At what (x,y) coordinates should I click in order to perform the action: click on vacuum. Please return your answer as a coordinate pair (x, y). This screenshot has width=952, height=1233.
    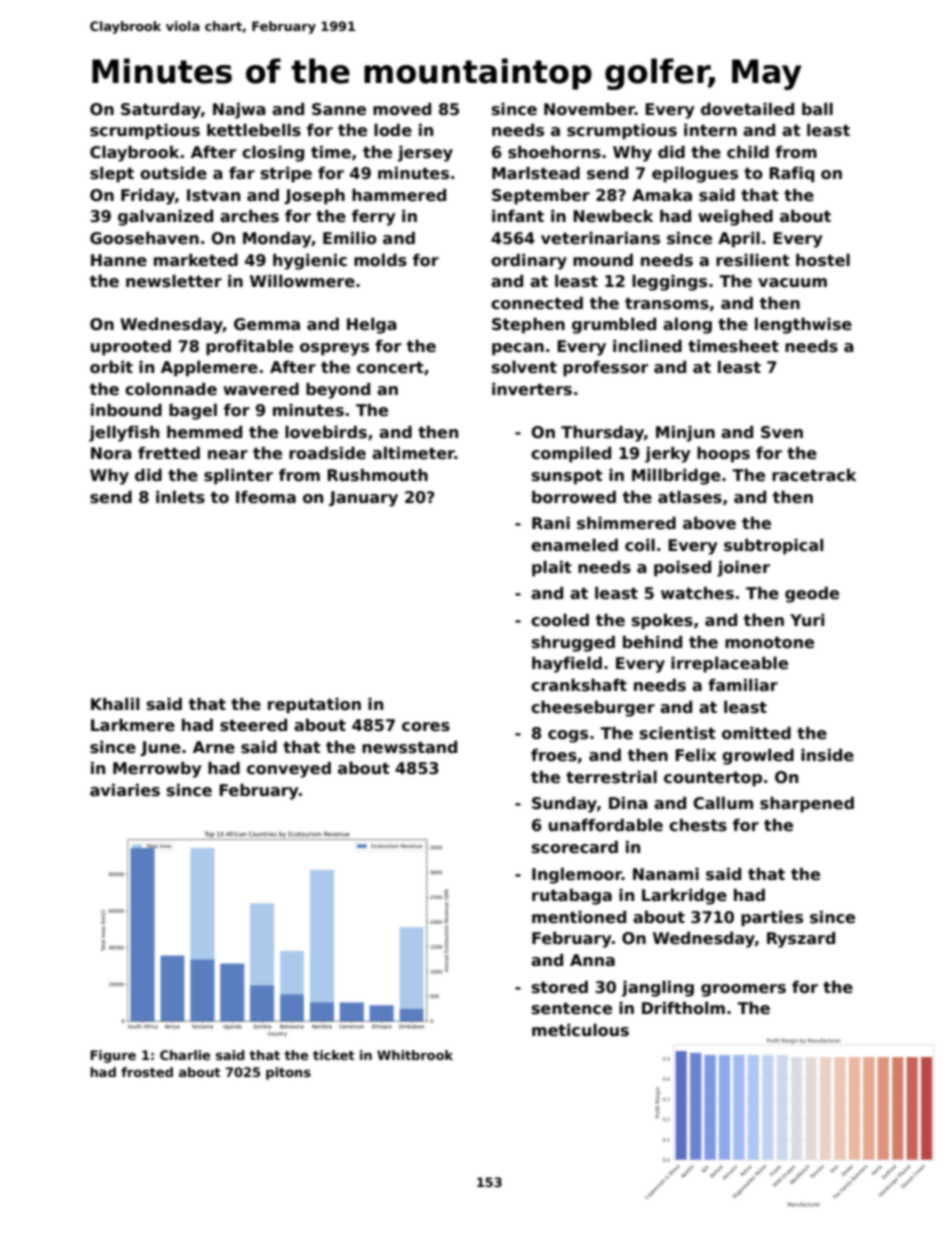
    Looking at the image, I should click on (792, 282).
